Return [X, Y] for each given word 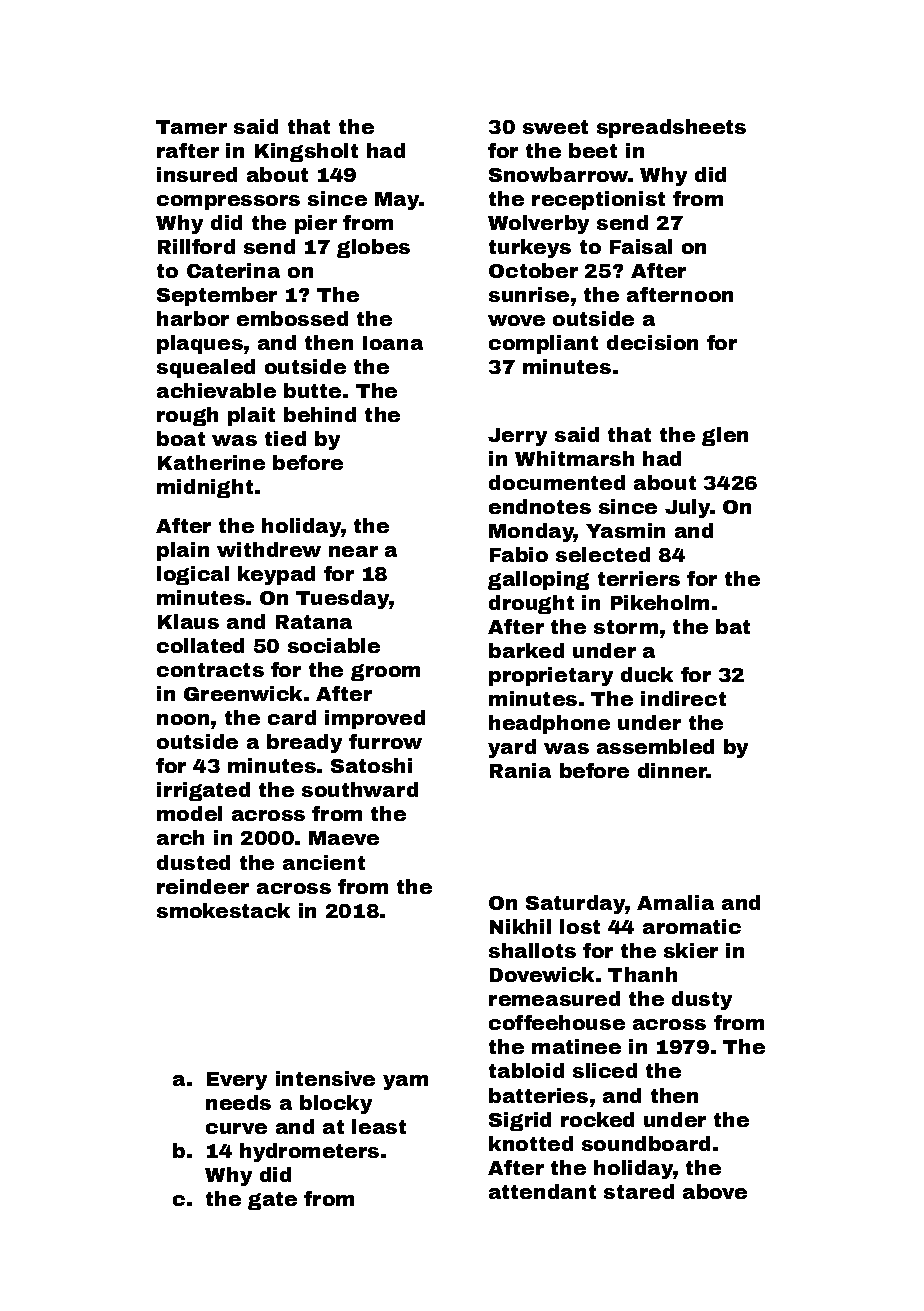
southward [360, 789]
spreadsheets [671, 128]
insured [197, 174]
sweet [555, 127]
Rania [520, 770]
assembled [655, 746]
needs [238, 1102]
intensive [325, 1078]
